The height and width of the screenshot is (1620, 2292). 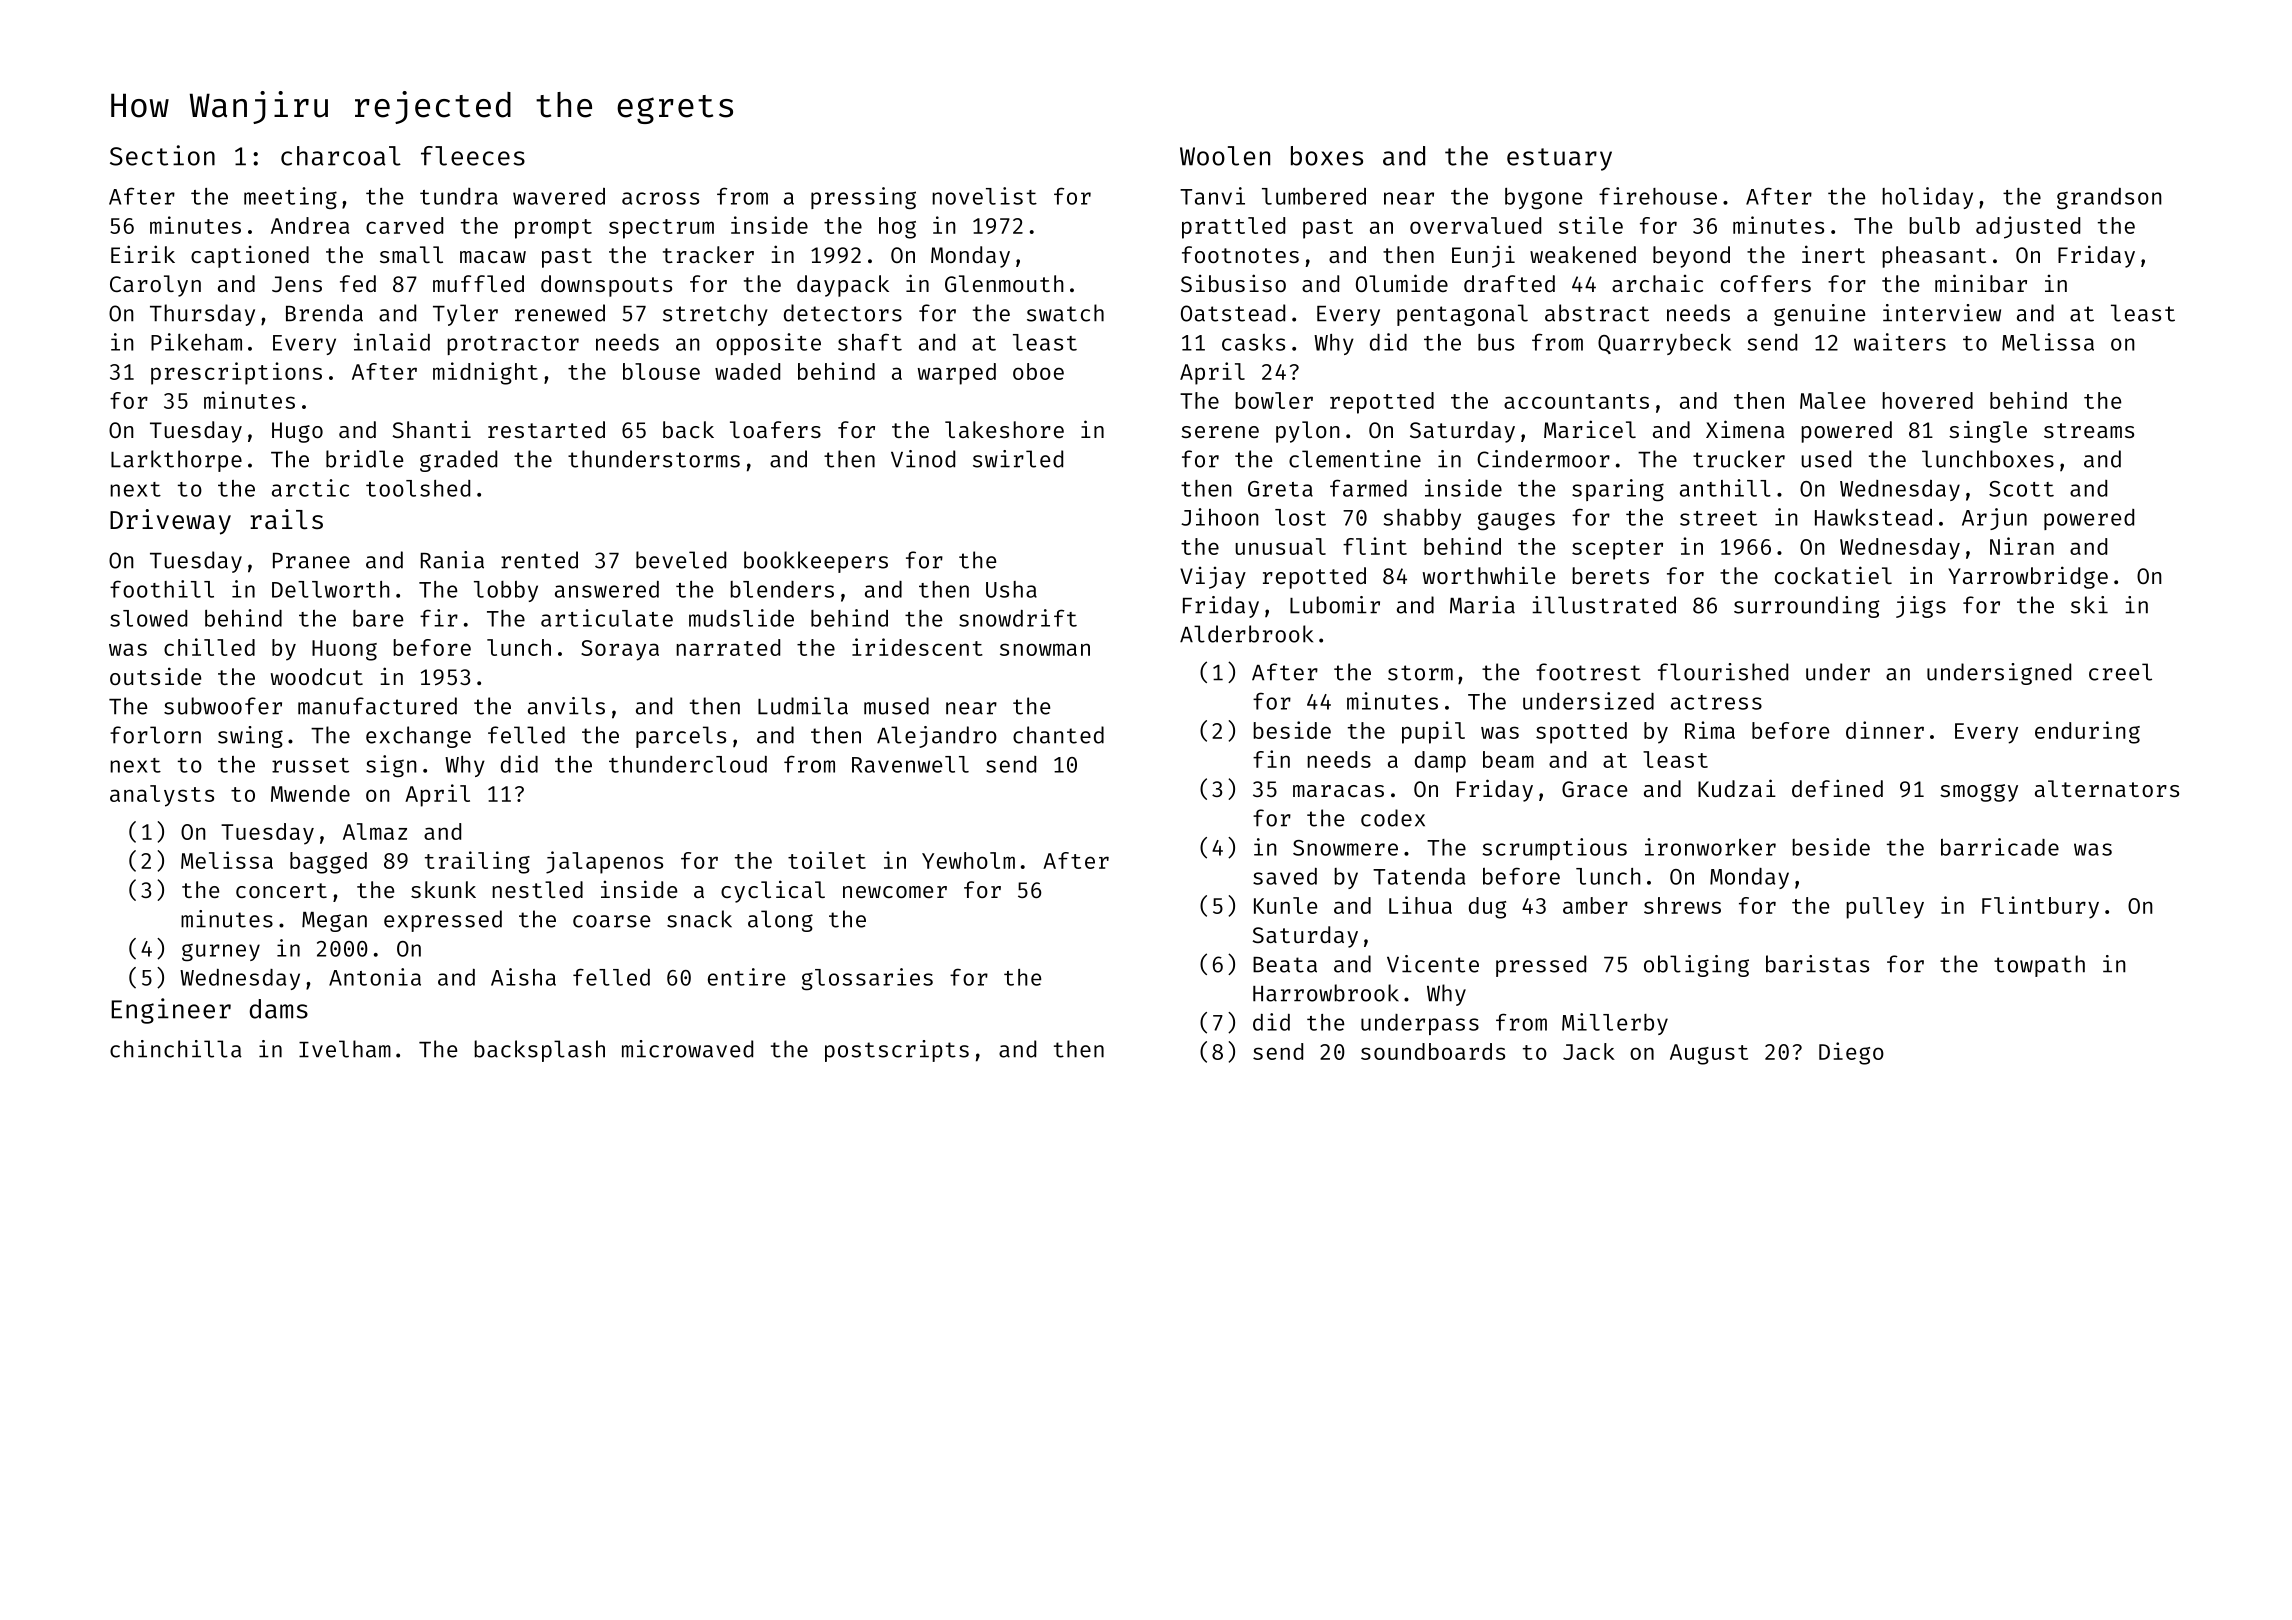 What do you see at coordinates (1433, 1051) in the screenshot?
I see `soundboards` at bounding box center [1433, 1051].
